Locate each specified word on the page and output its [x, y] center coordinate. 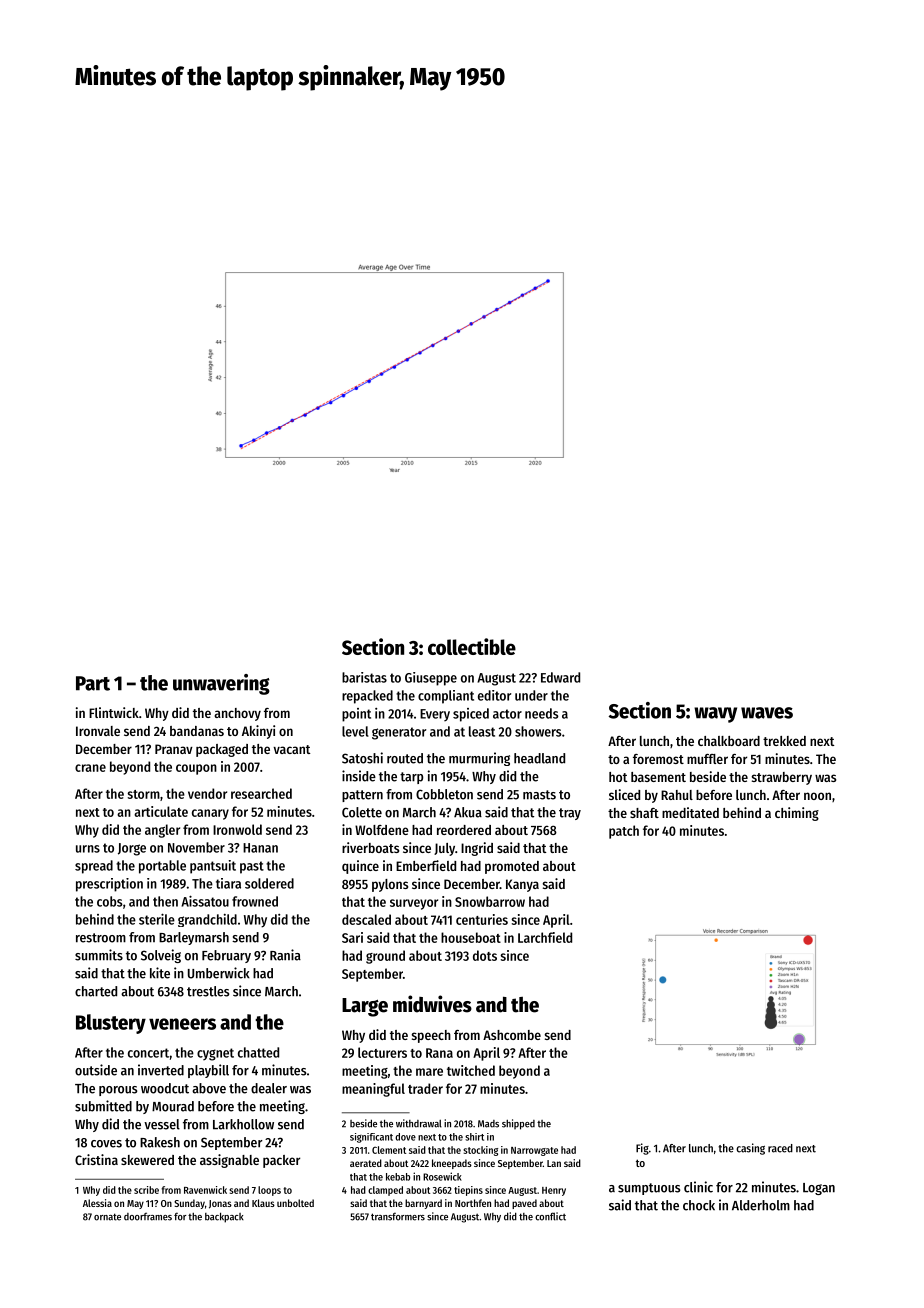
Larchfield [545, 937]
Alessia [97, 1203]
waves [767, 713]
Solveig [161, 956]
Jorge [132, 849]
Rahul [677, 795]
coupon [196, 769]
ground [385, 957]
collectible [472, 646]
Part [93, 683]
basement [658, 777]
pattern [362, 796]
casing [750, 1149]
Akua [468, 812]
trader [425, 1088]
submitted [103, 1106]
